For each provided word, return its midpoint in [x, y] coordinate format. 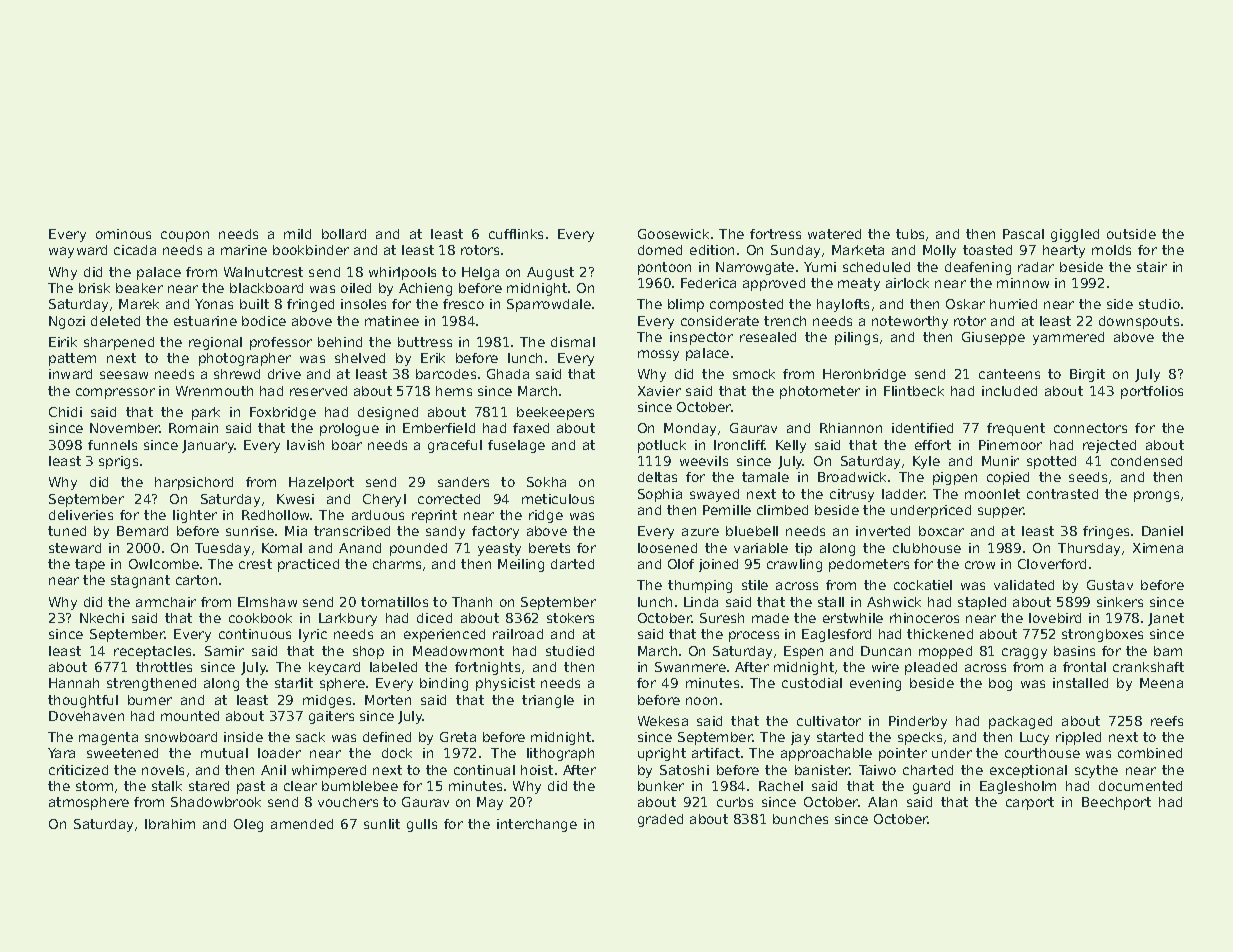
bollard [344, 234]
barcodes [446, 374]
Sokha [546, 482]
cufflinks [516, 234]
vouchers [348, 802]
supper [1001, 512]
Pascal [1023, 234]
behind [340, 342]
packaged [1020, 722]
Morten [388, 700]
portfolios [1152, 392]
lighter [195, 516]
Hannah [74, 683]
